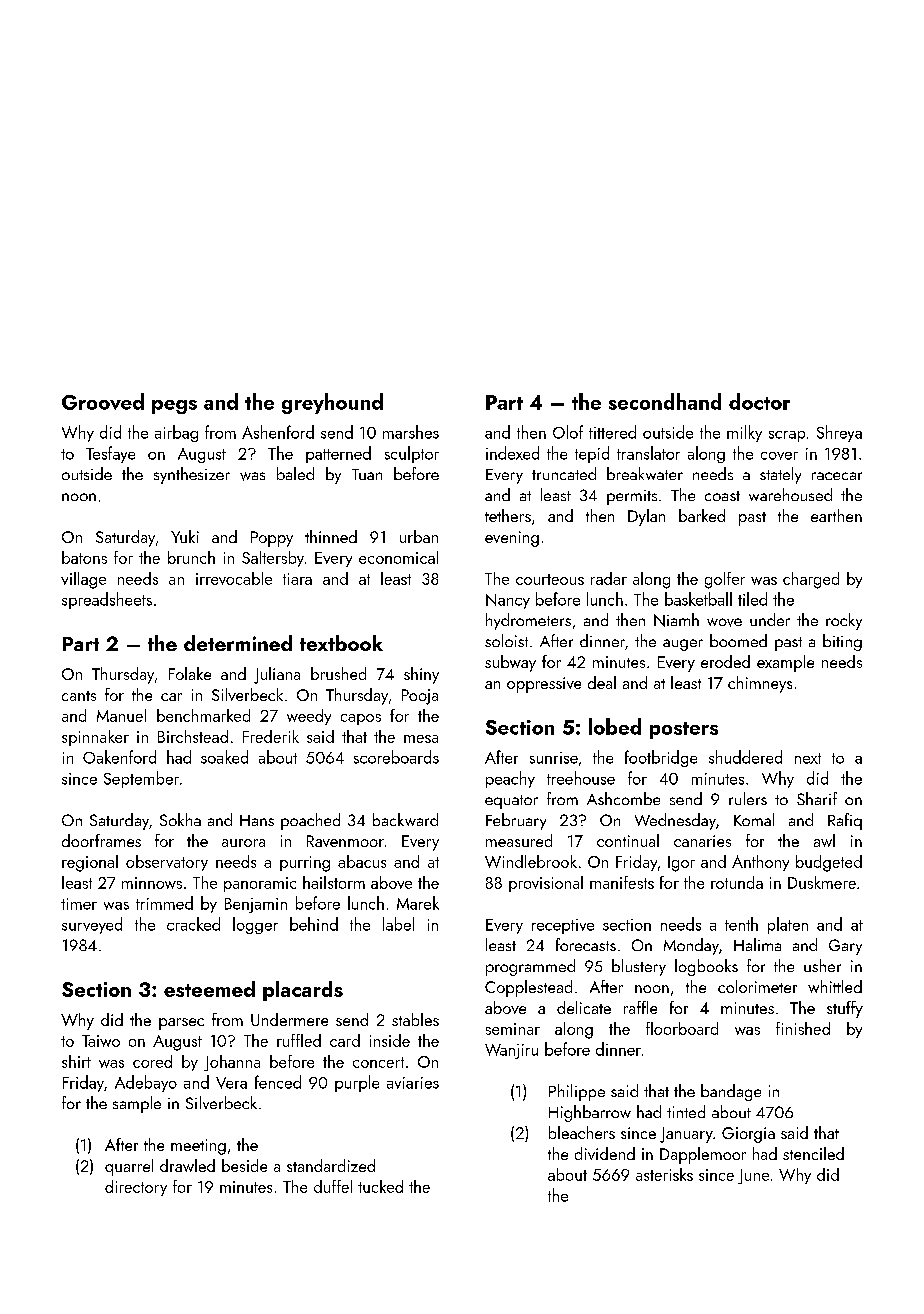 The height and width of the image is (1314, 924). What do you see at coordinates (380, 1186) in the image?
I see `tucked` at bounding box center [380, 1186].
